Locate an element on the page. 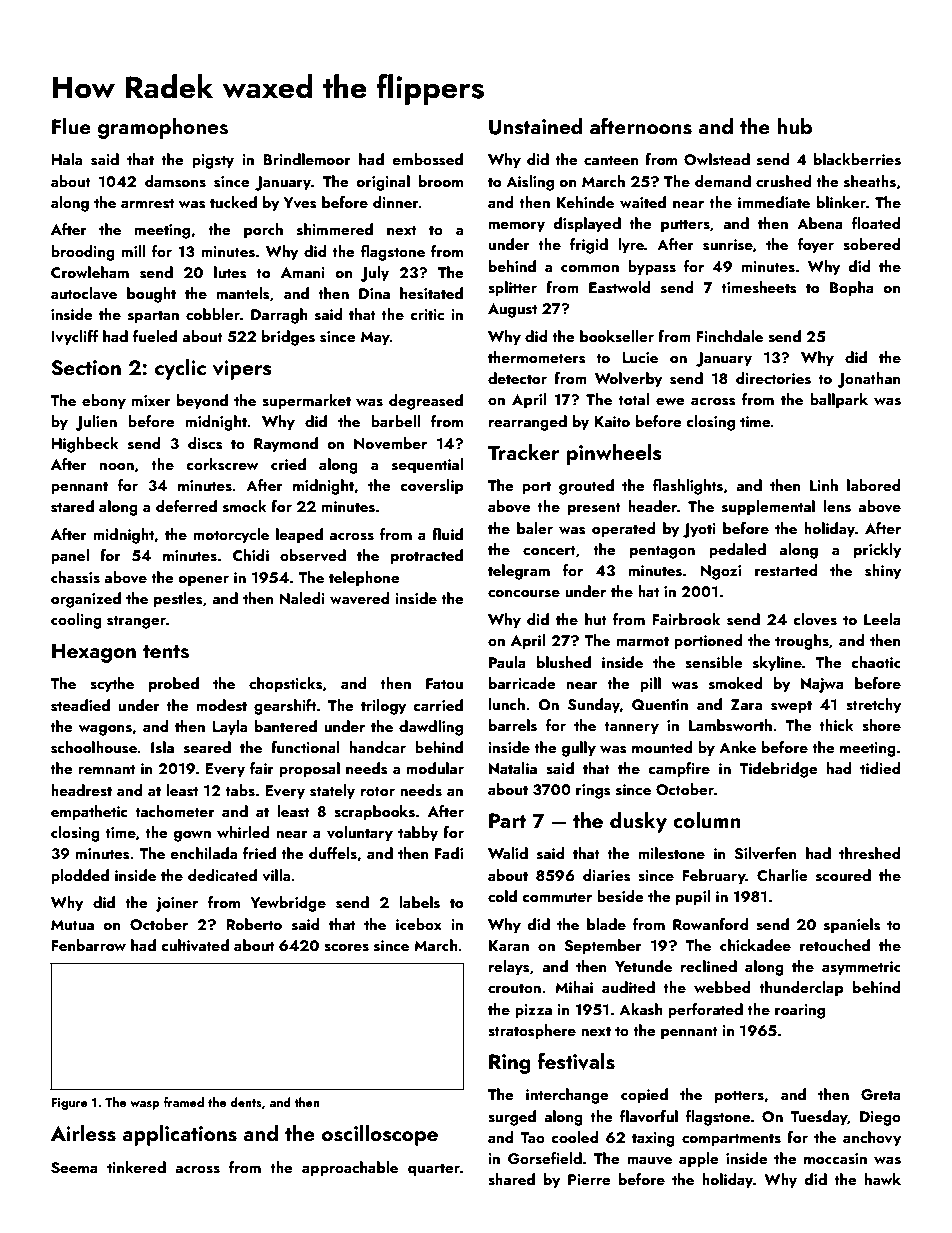 This document has height=1233, width=952. cultivated is located at coordinates (195, 945).
